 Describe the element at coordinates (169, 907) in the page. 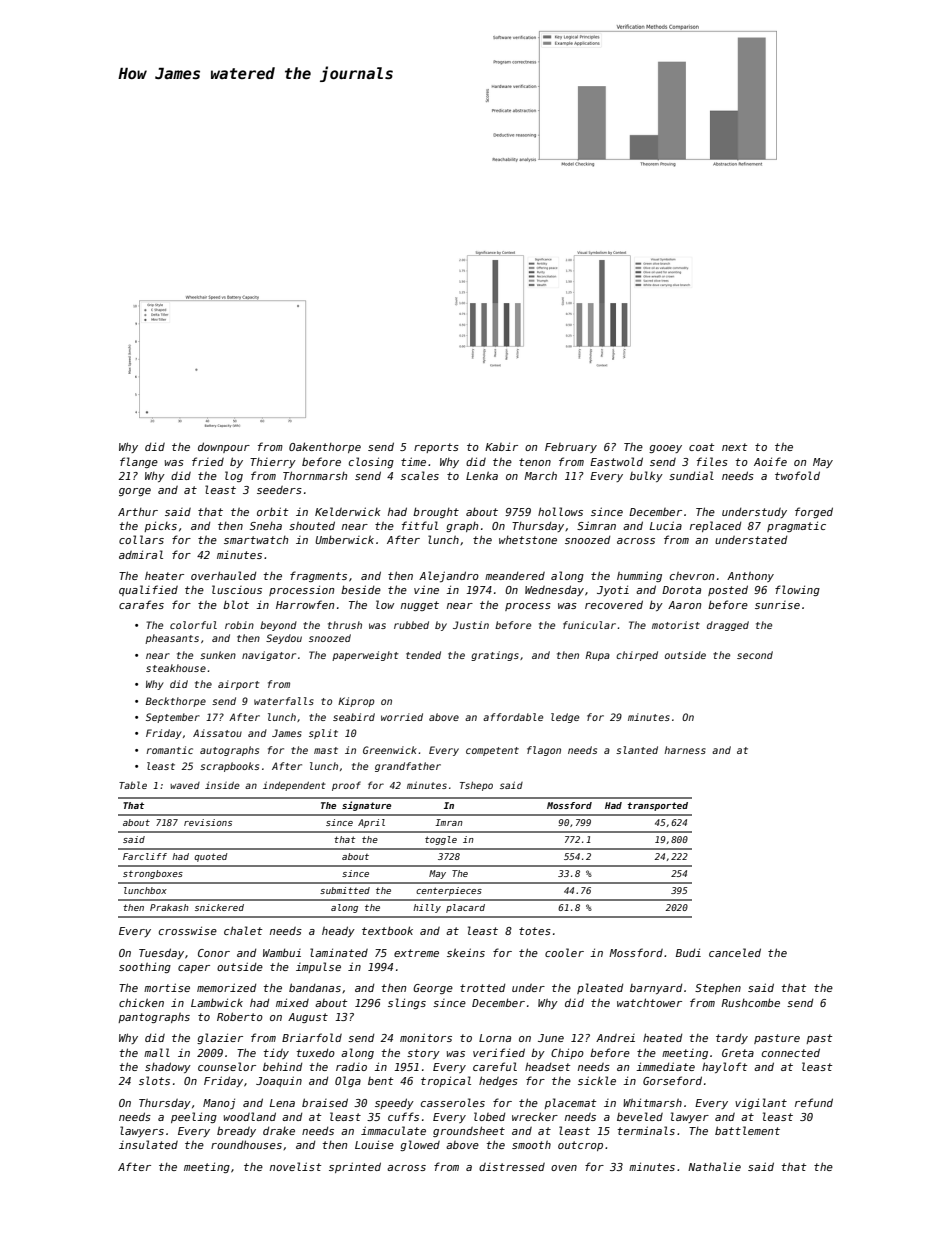

I see `Prakash` at that location.
